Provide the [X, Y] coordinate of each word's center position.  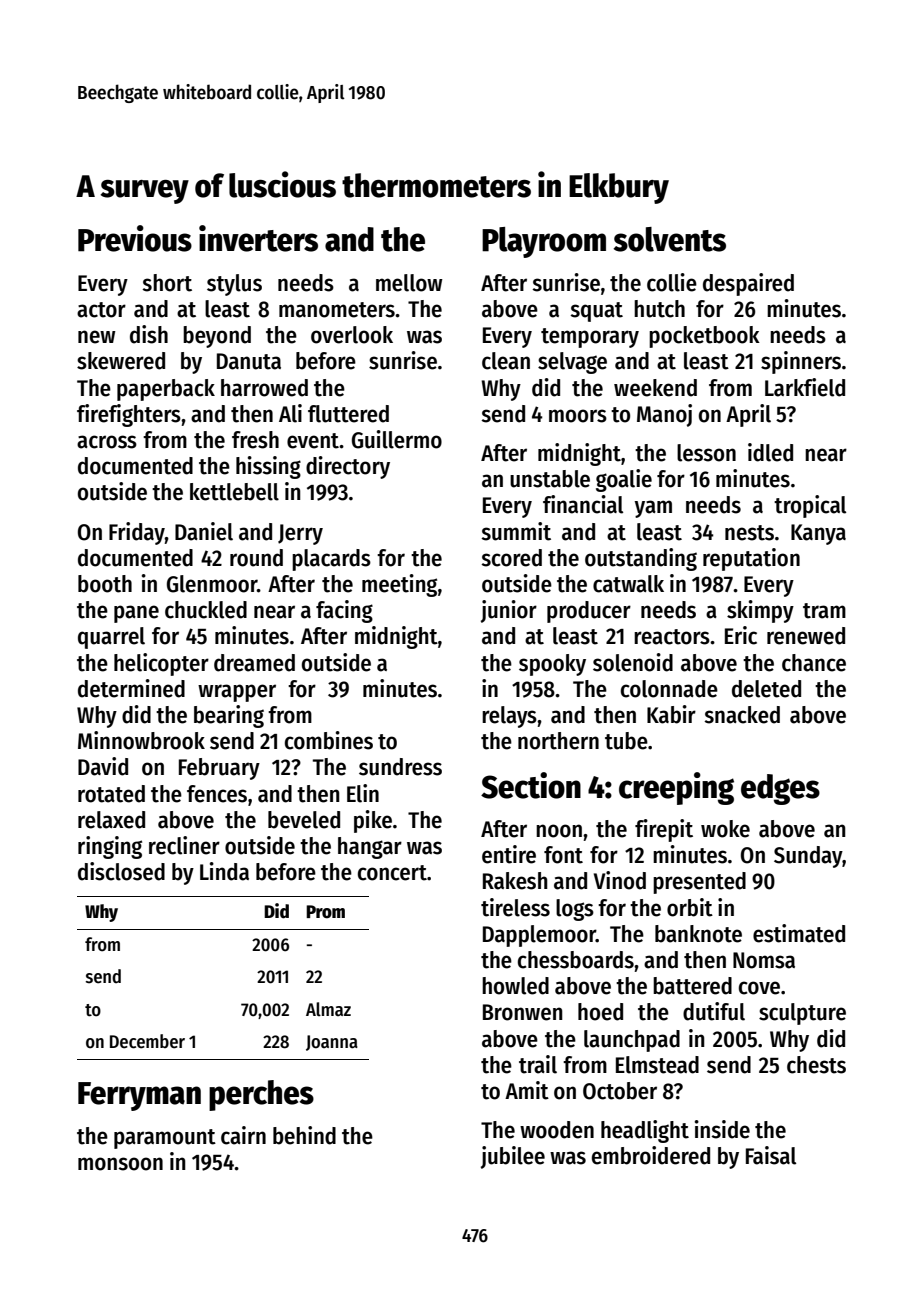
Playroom [544, 242]
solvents [669, 239]
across [107, 442]
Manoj [664, 415]
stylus [234, 285]
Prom [325, 912]
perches [261, 1095]
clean [506, 361]
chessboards [576, 960]
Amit [527, 1090]
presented [699, 883]
